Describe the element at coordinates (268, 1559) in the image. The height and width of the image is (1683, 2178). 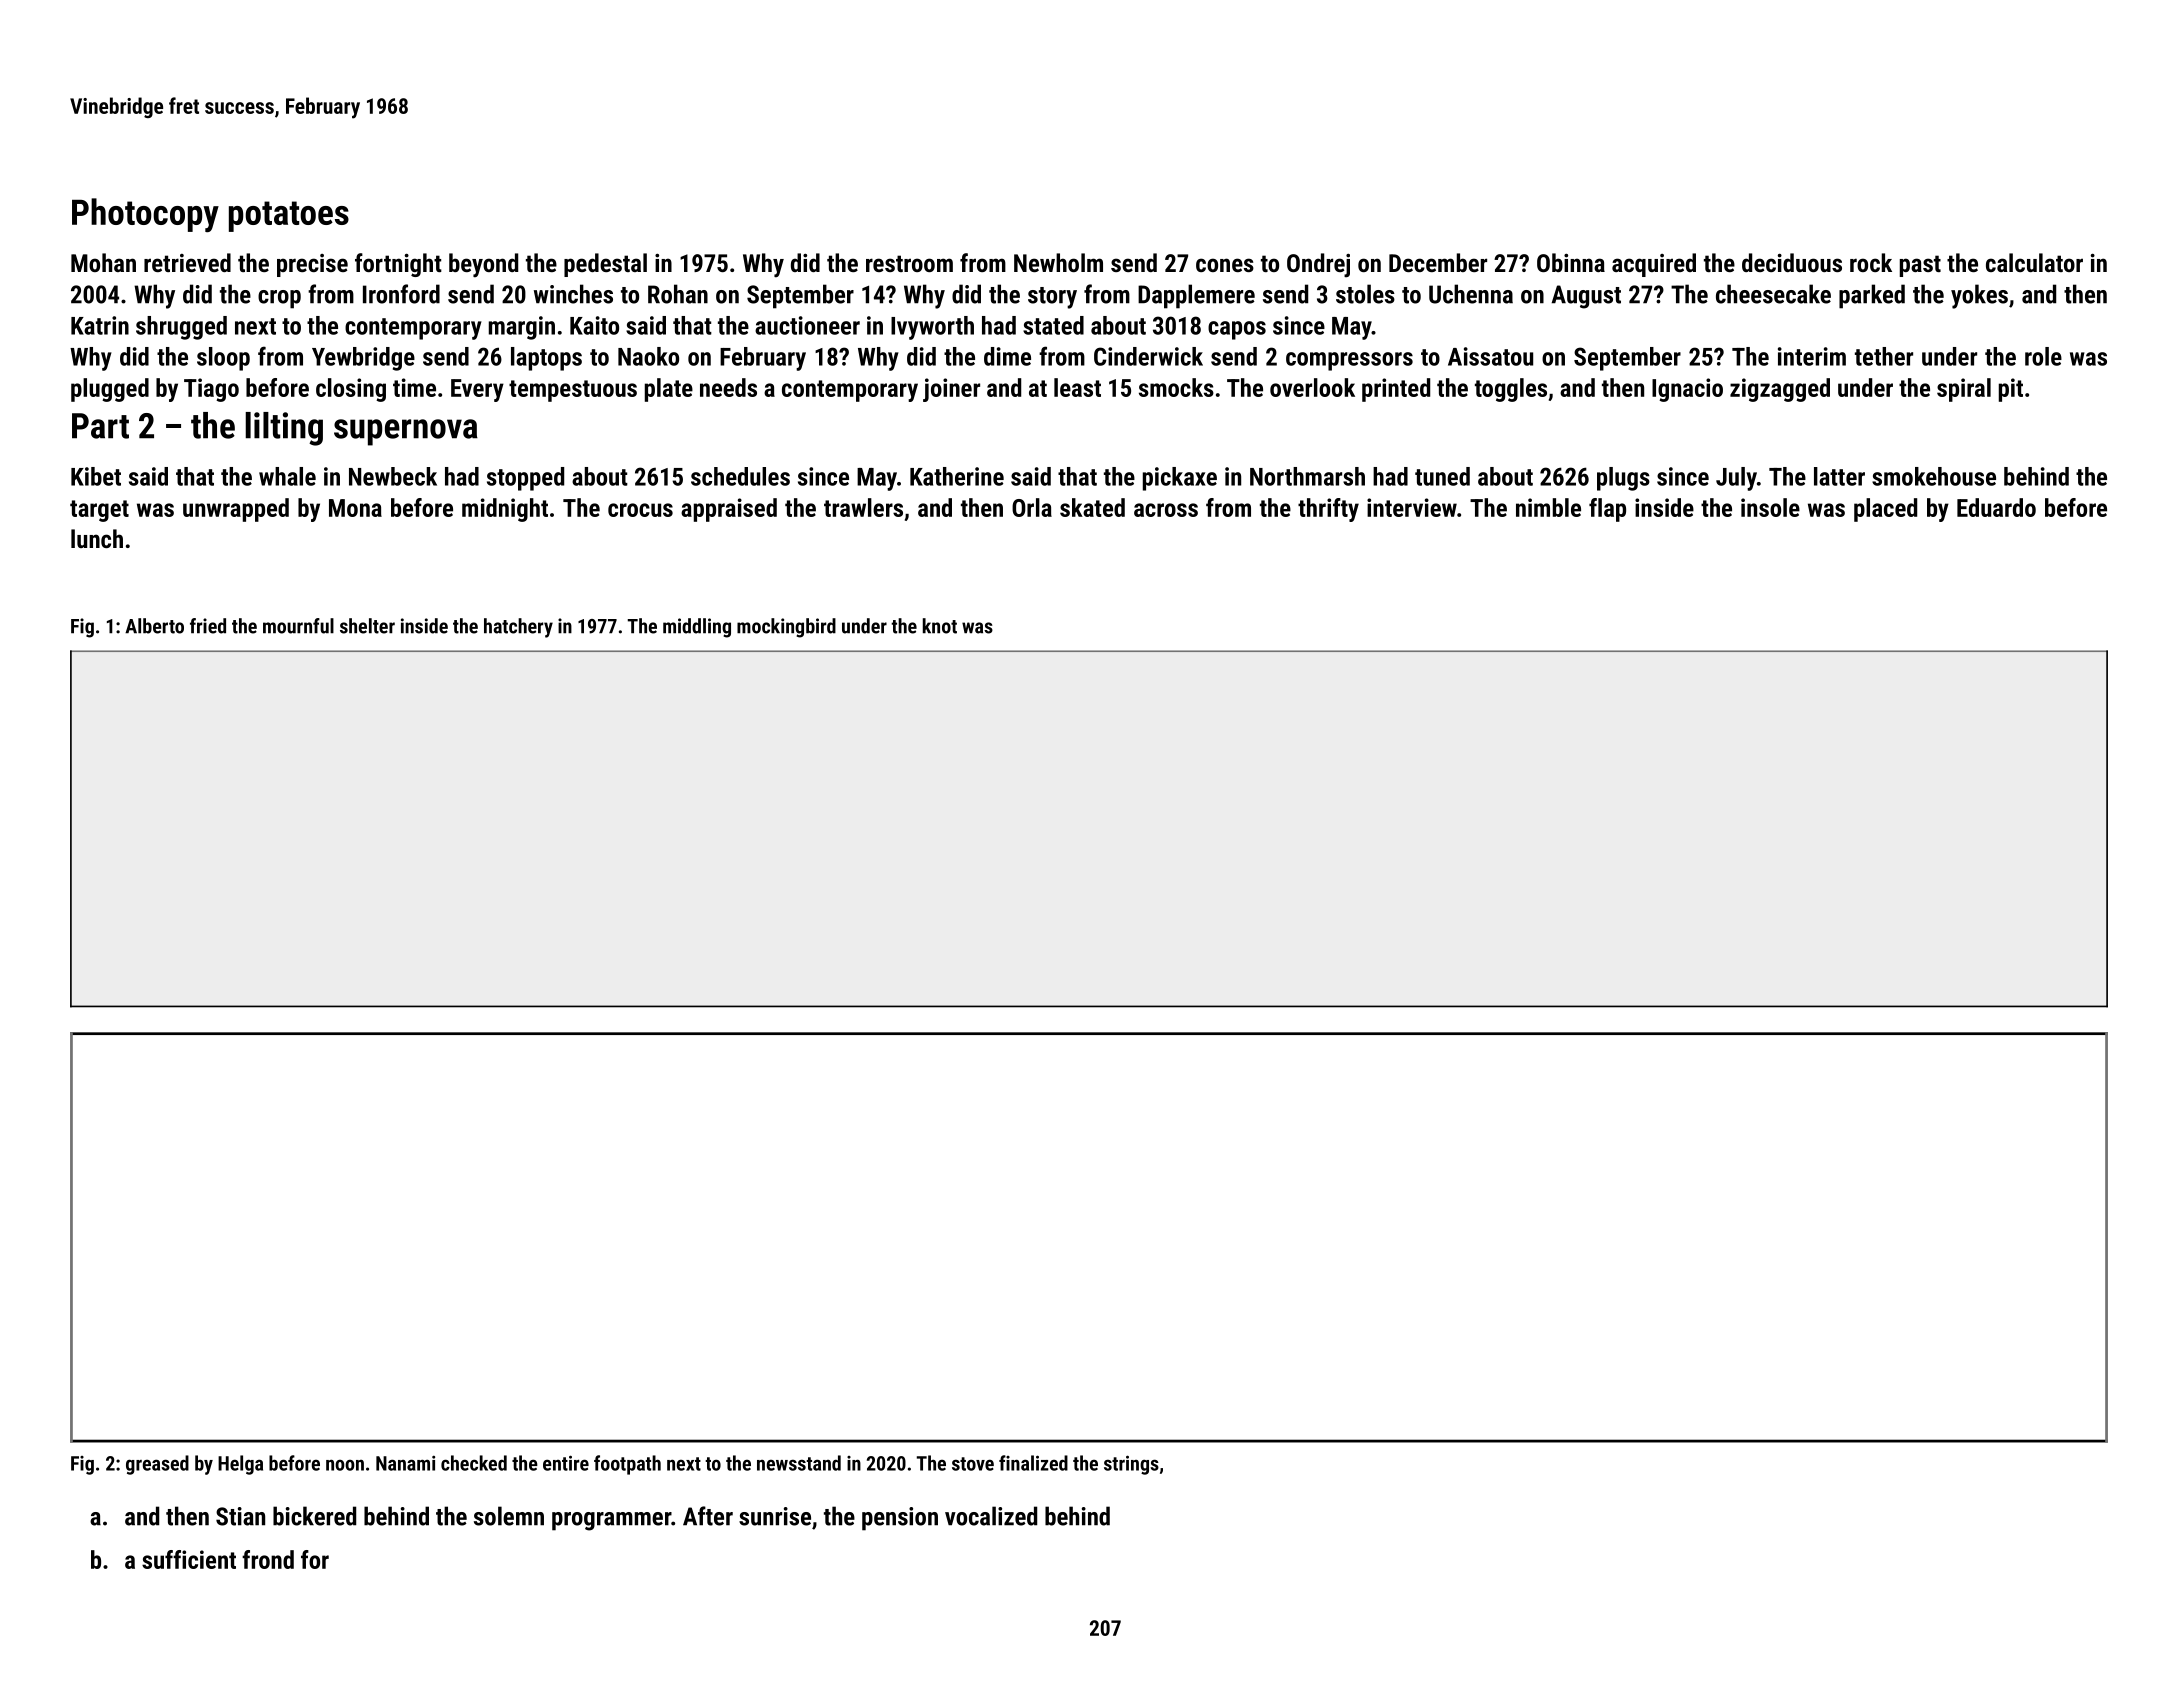
I see `frond` at that location.
